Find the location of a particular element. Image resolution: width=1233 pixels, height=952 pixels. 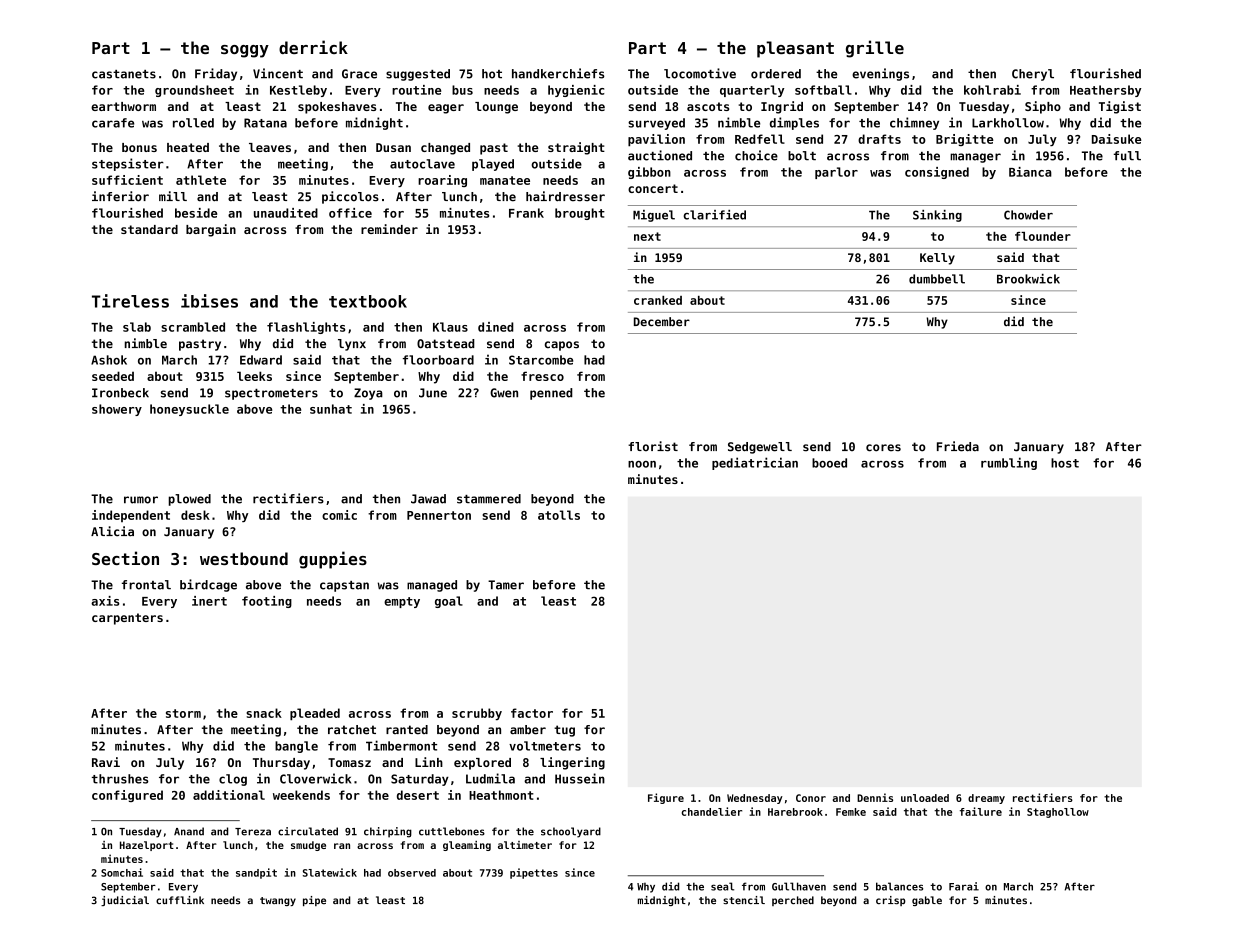

Pennerton is located at coordinates (439, 515).
